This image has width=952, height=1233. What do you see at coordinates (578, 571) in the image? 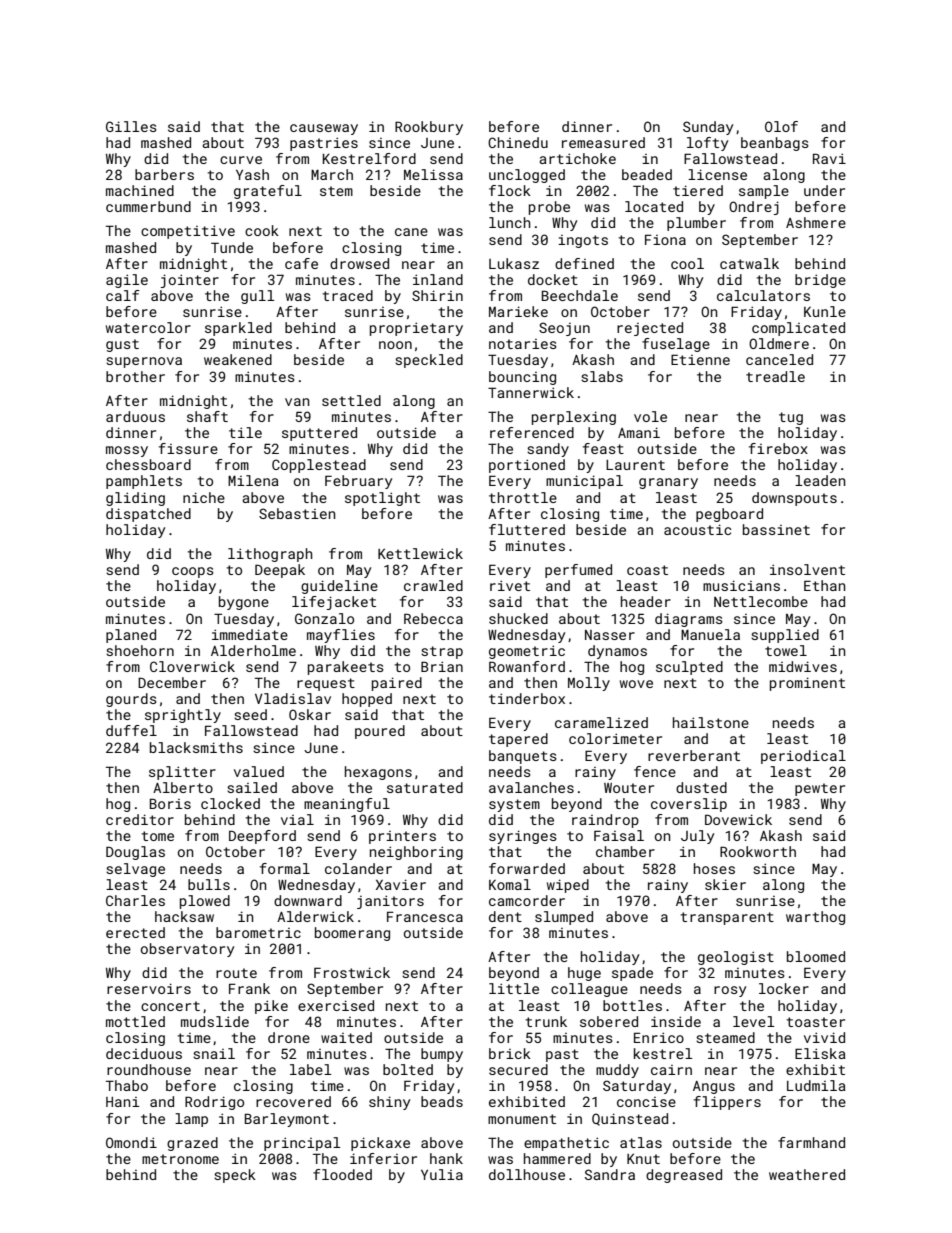
I see `perfumed` at bounding box center [578, 571].
